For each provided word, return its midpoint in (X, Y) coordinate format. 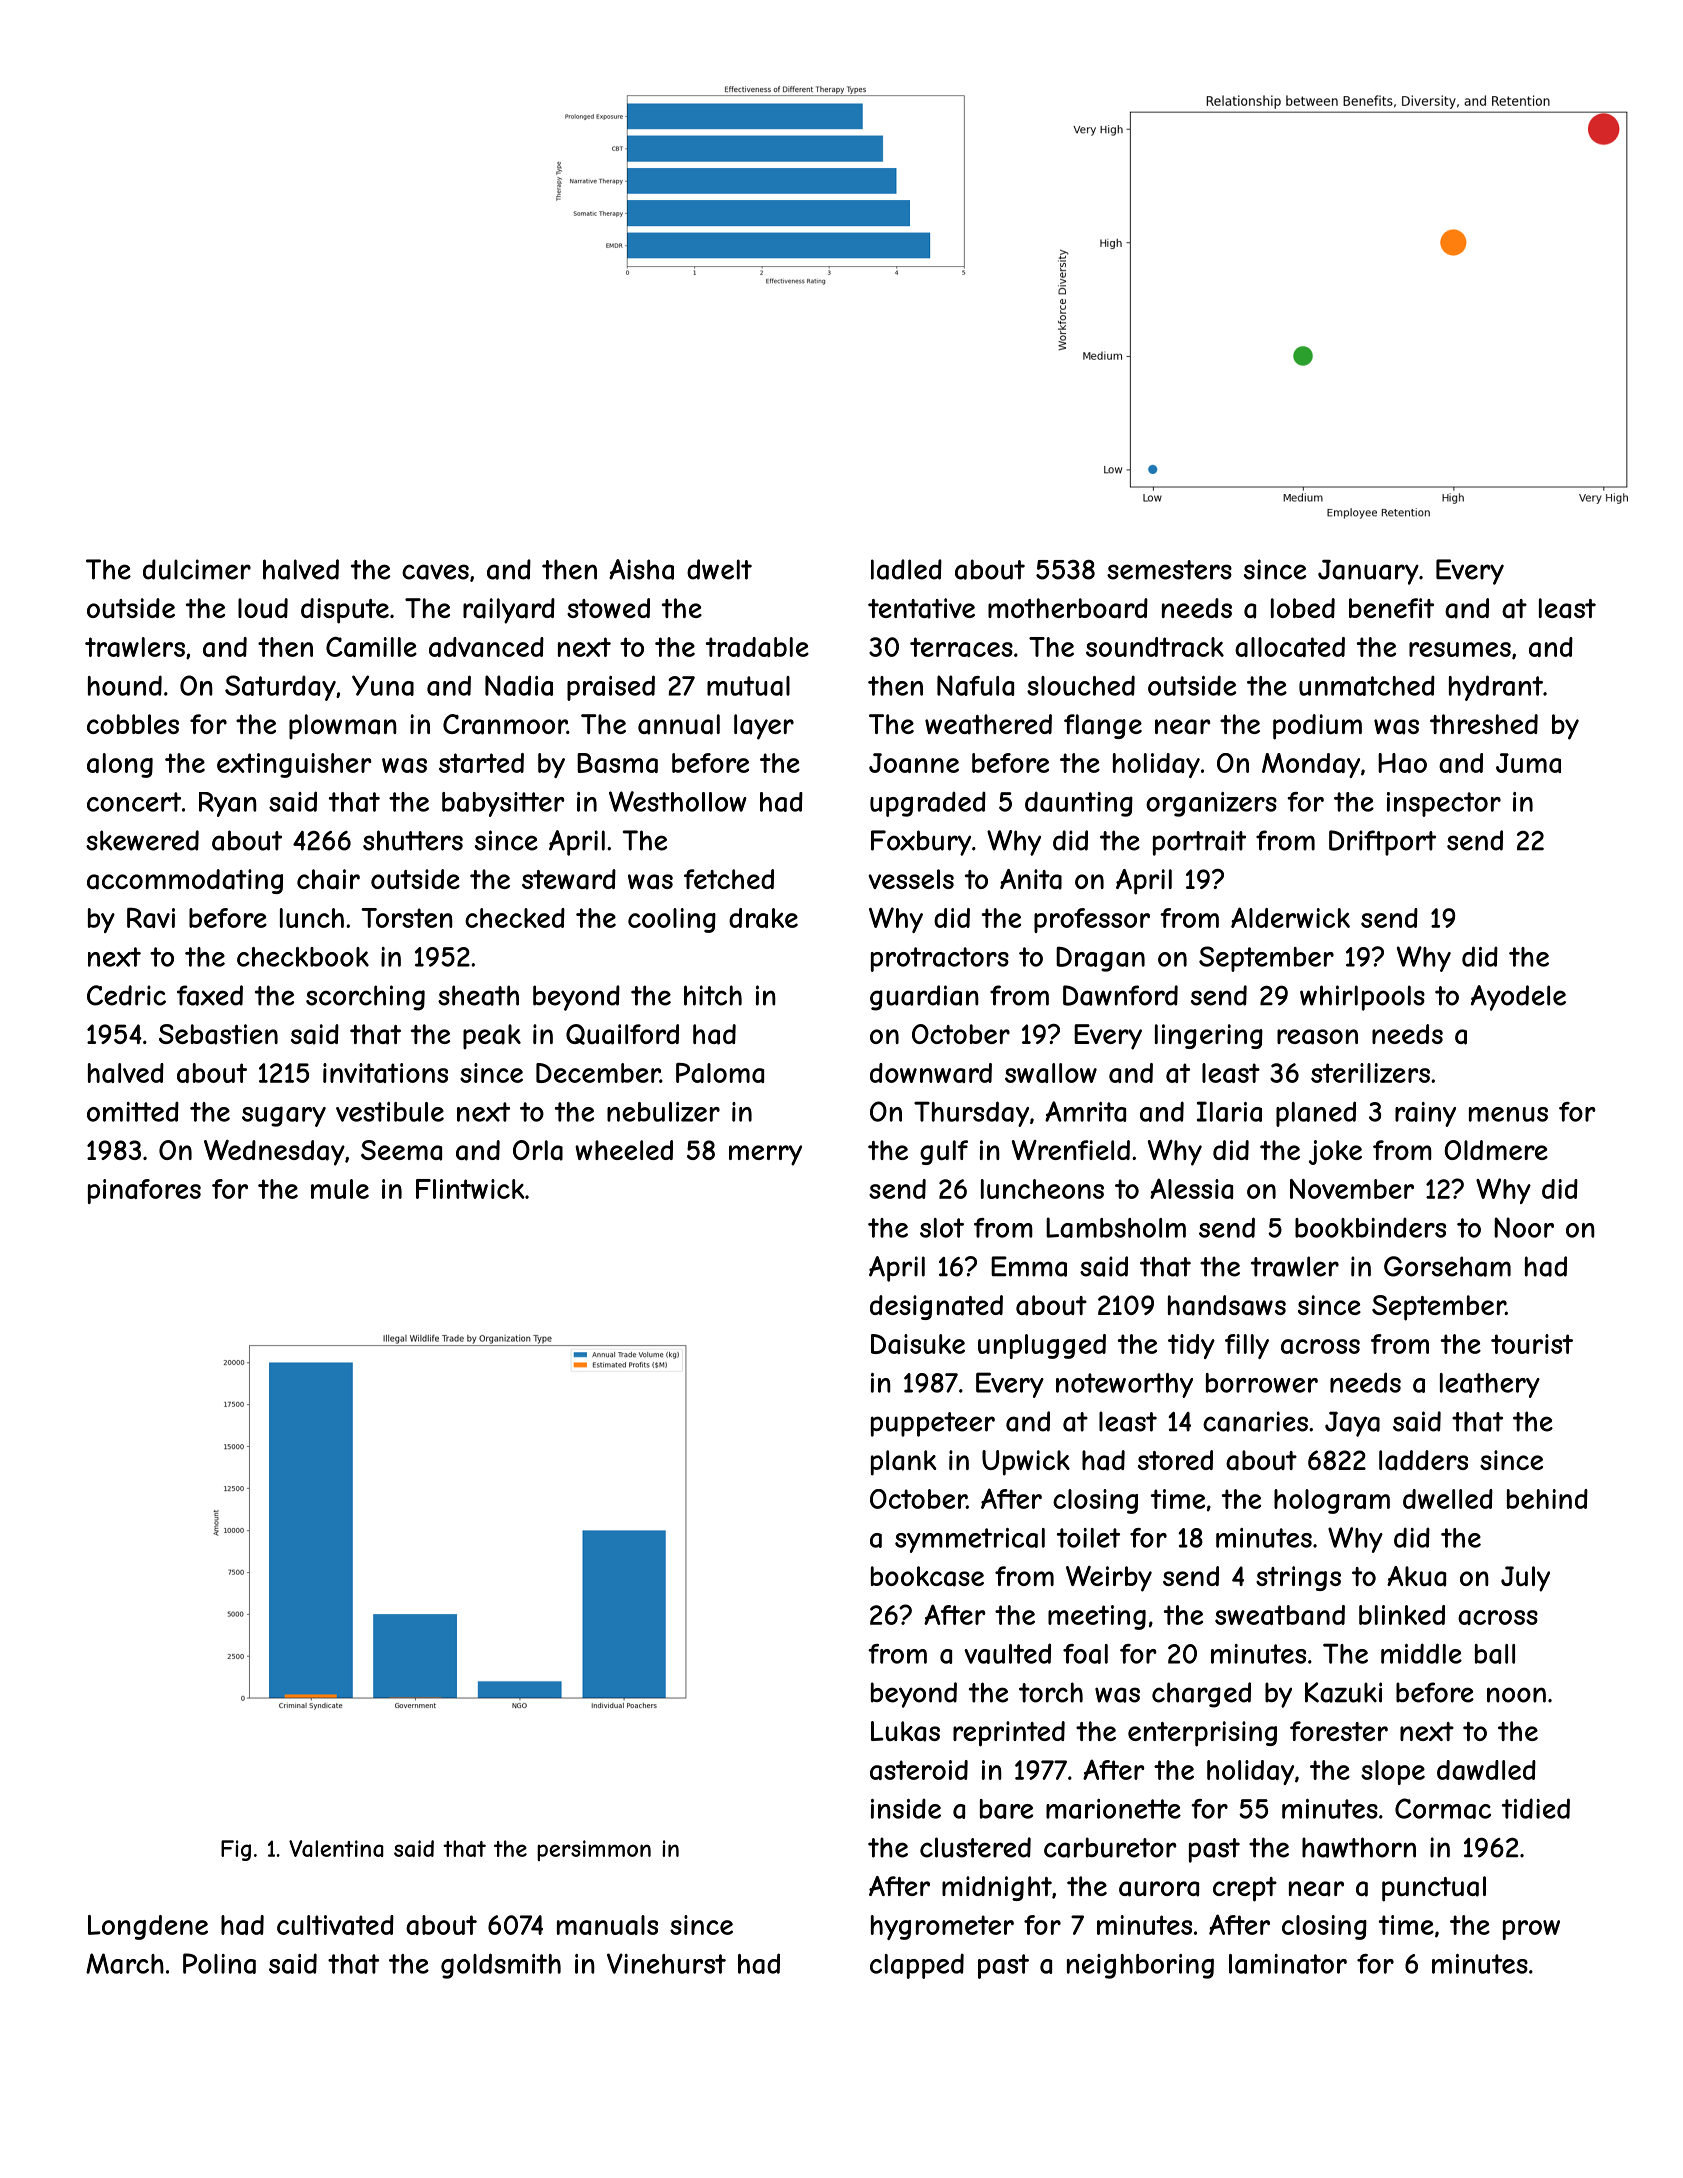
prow (1531, 1930)
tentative (921, 608)
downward (931, 1073)
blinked (1402, 1615)
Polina (219, 1963)
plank (904, 1463)
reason (1317, 1037)
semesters (1169, 570)
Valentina (336, 1848)
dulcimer (197, 569)
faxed (210, 995)
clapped (917, 1966)
